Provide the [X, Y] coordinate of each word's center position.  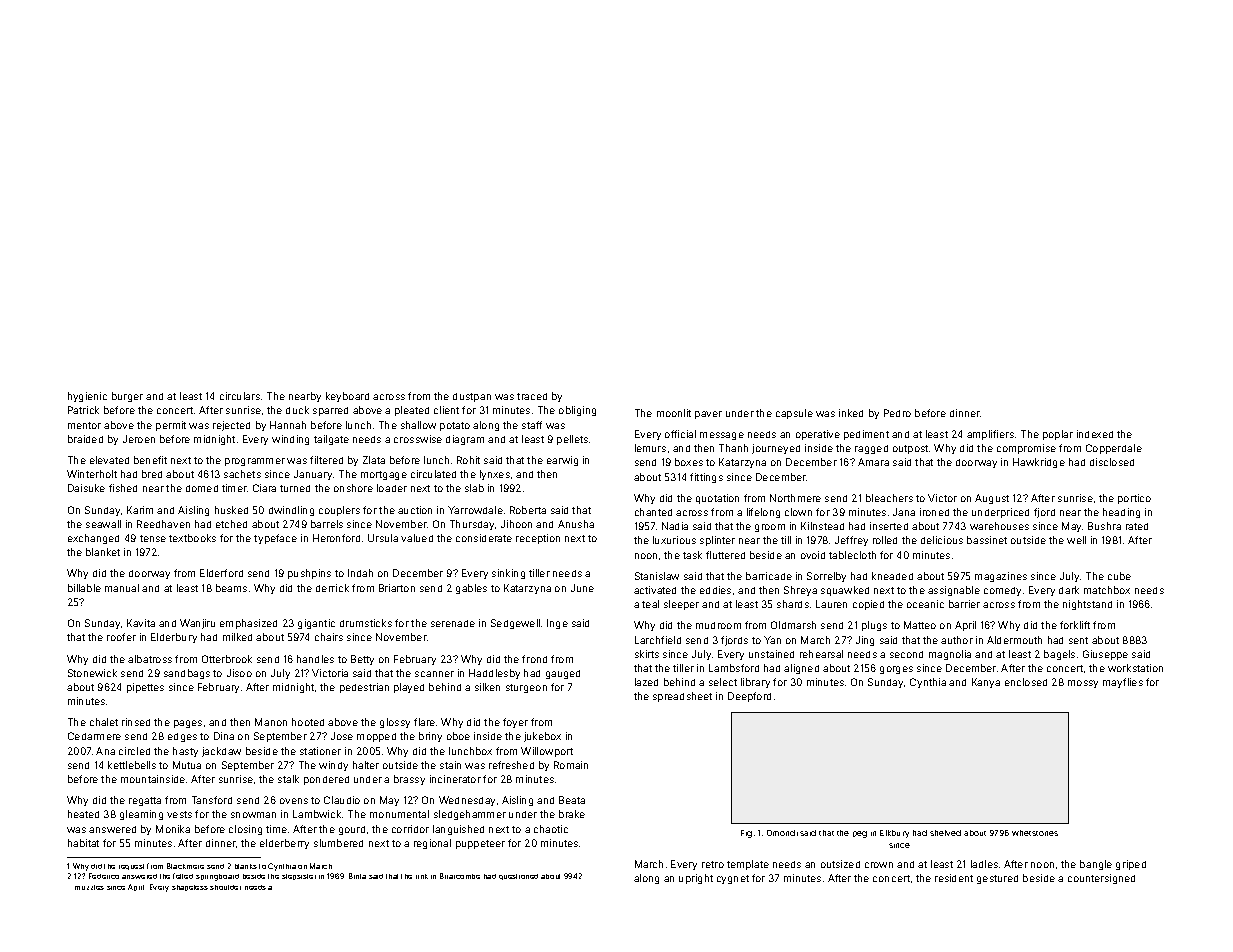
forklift [1075, 625]
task [692, 555]
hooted [308, 722]
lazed [646, 682]
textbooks [192, 538]
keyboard [347, 397]
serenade [453, 623]
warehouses [999, 526]
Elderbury [174, 638]
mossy [1083, 684]
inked [851, 413]
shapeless [190, 888]
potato [455, 426]
